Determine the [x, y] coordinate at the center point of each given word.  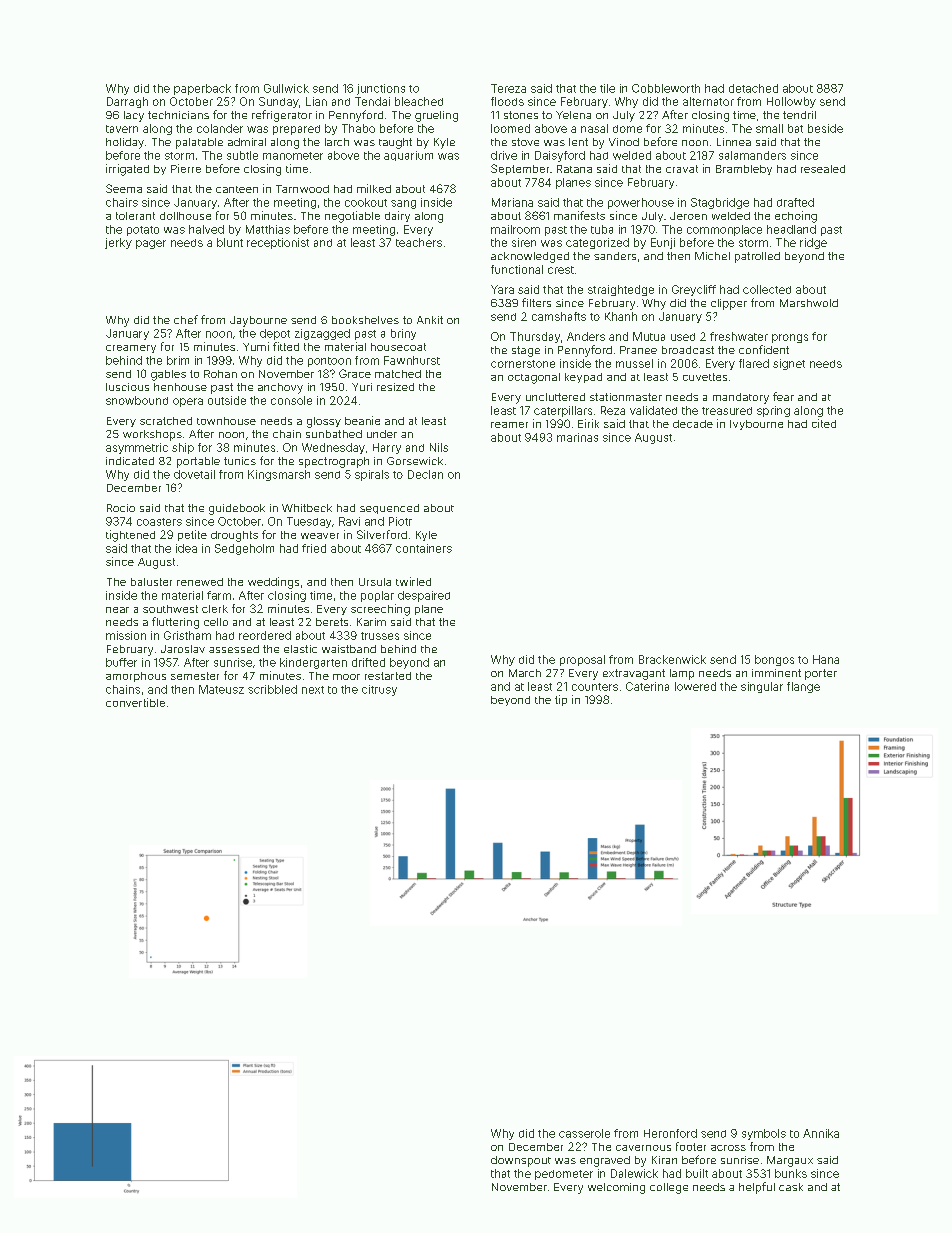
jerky [118, 243]
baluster [151, 582]
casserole [584, 1133]
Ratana [574, 169]
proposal [582, 660]
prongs [790, 338]
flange [803, 687]
